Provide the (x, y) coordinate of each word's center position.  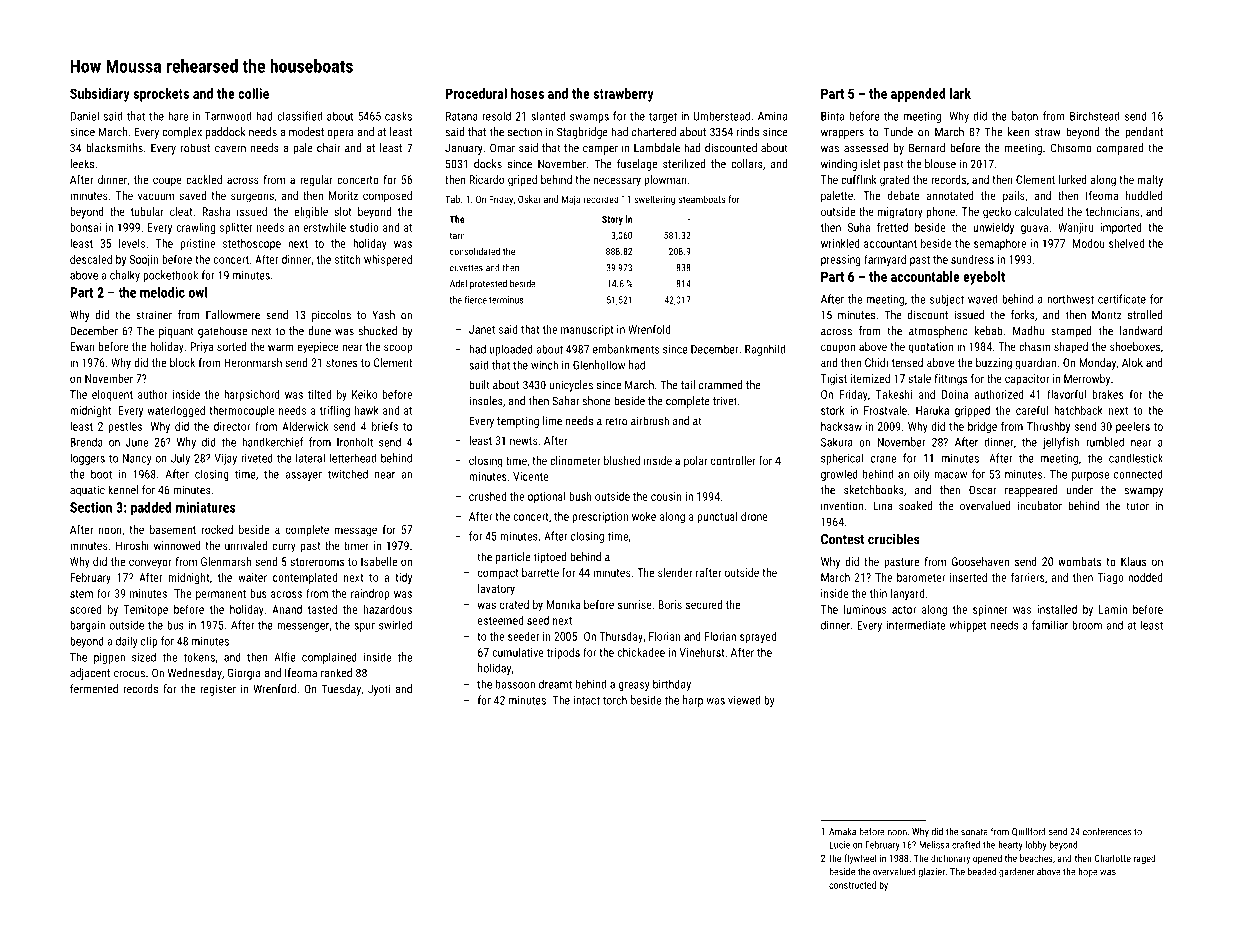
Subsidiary (100, 95)
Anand (287, 609)
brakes (1108, 394)
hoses (527, 93)
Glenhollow (599, 365)
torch (615, 700)
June (137, 442)
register (218, 690)
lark (960, 93)
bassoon (515, 684)
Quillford (1029, 831)
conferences (1107, 831)
